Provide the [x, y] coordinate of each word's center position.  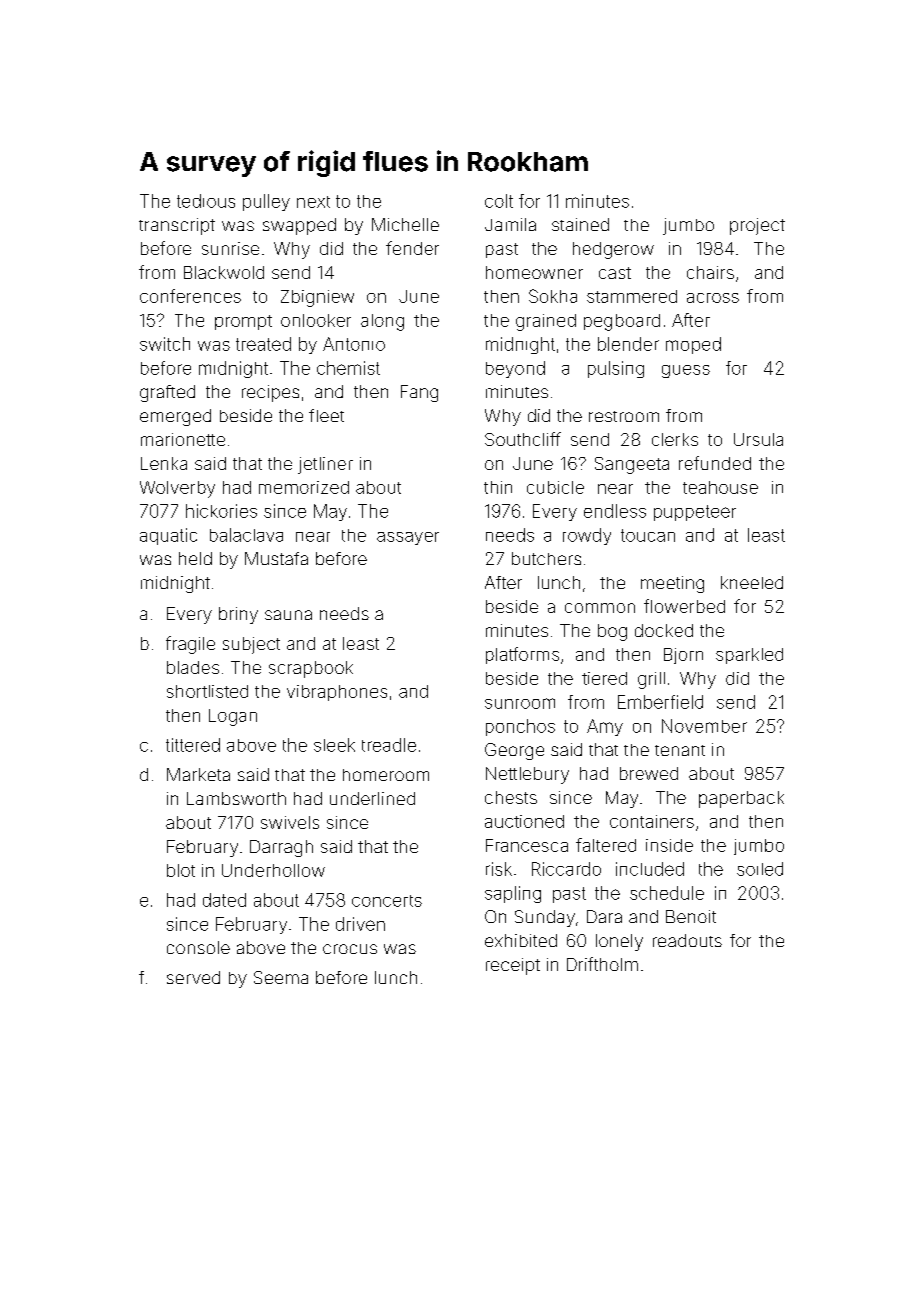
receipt [513, 966]
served [193, 977]
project [757, 226]
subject [251, 645]
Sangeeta [632, 465]
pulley [266, 202]
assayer [408, 538]
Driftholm [602, 964]
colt [499, 201]
